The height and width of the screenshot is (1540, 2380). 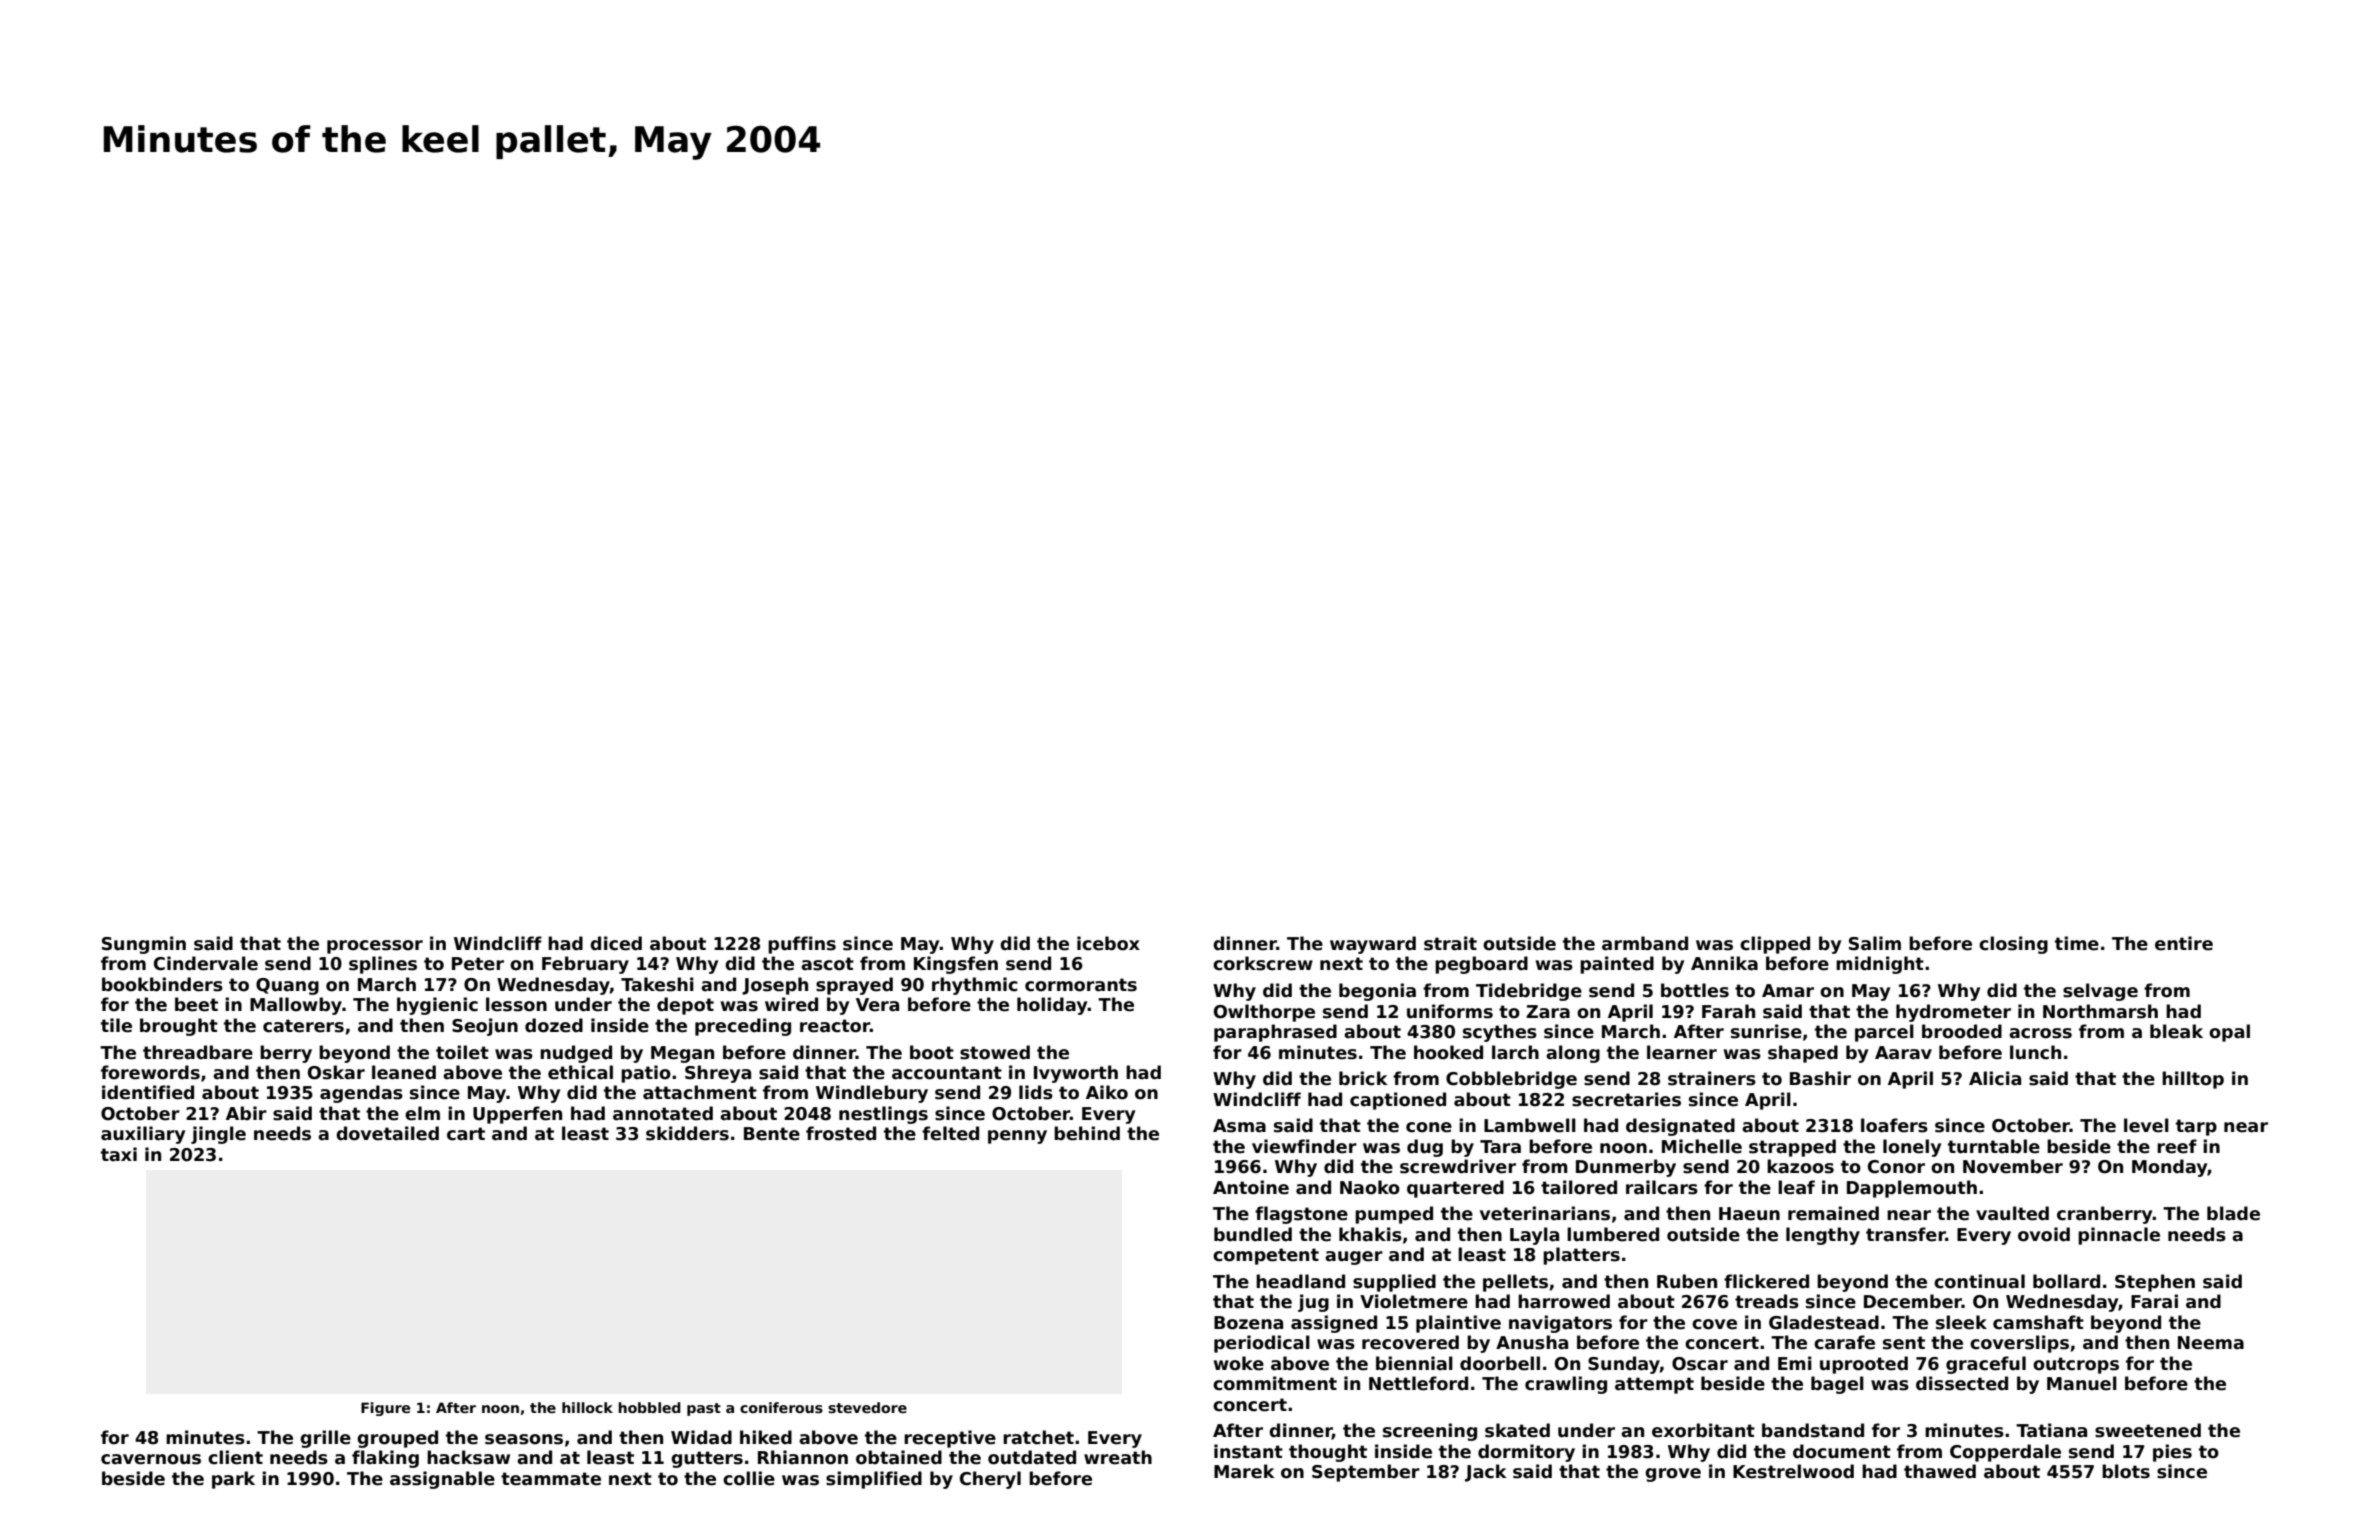 What do you see at coordinates (1875, 943) in the screenshot?
I see `Salim` at bounding box center [1875, 943].
